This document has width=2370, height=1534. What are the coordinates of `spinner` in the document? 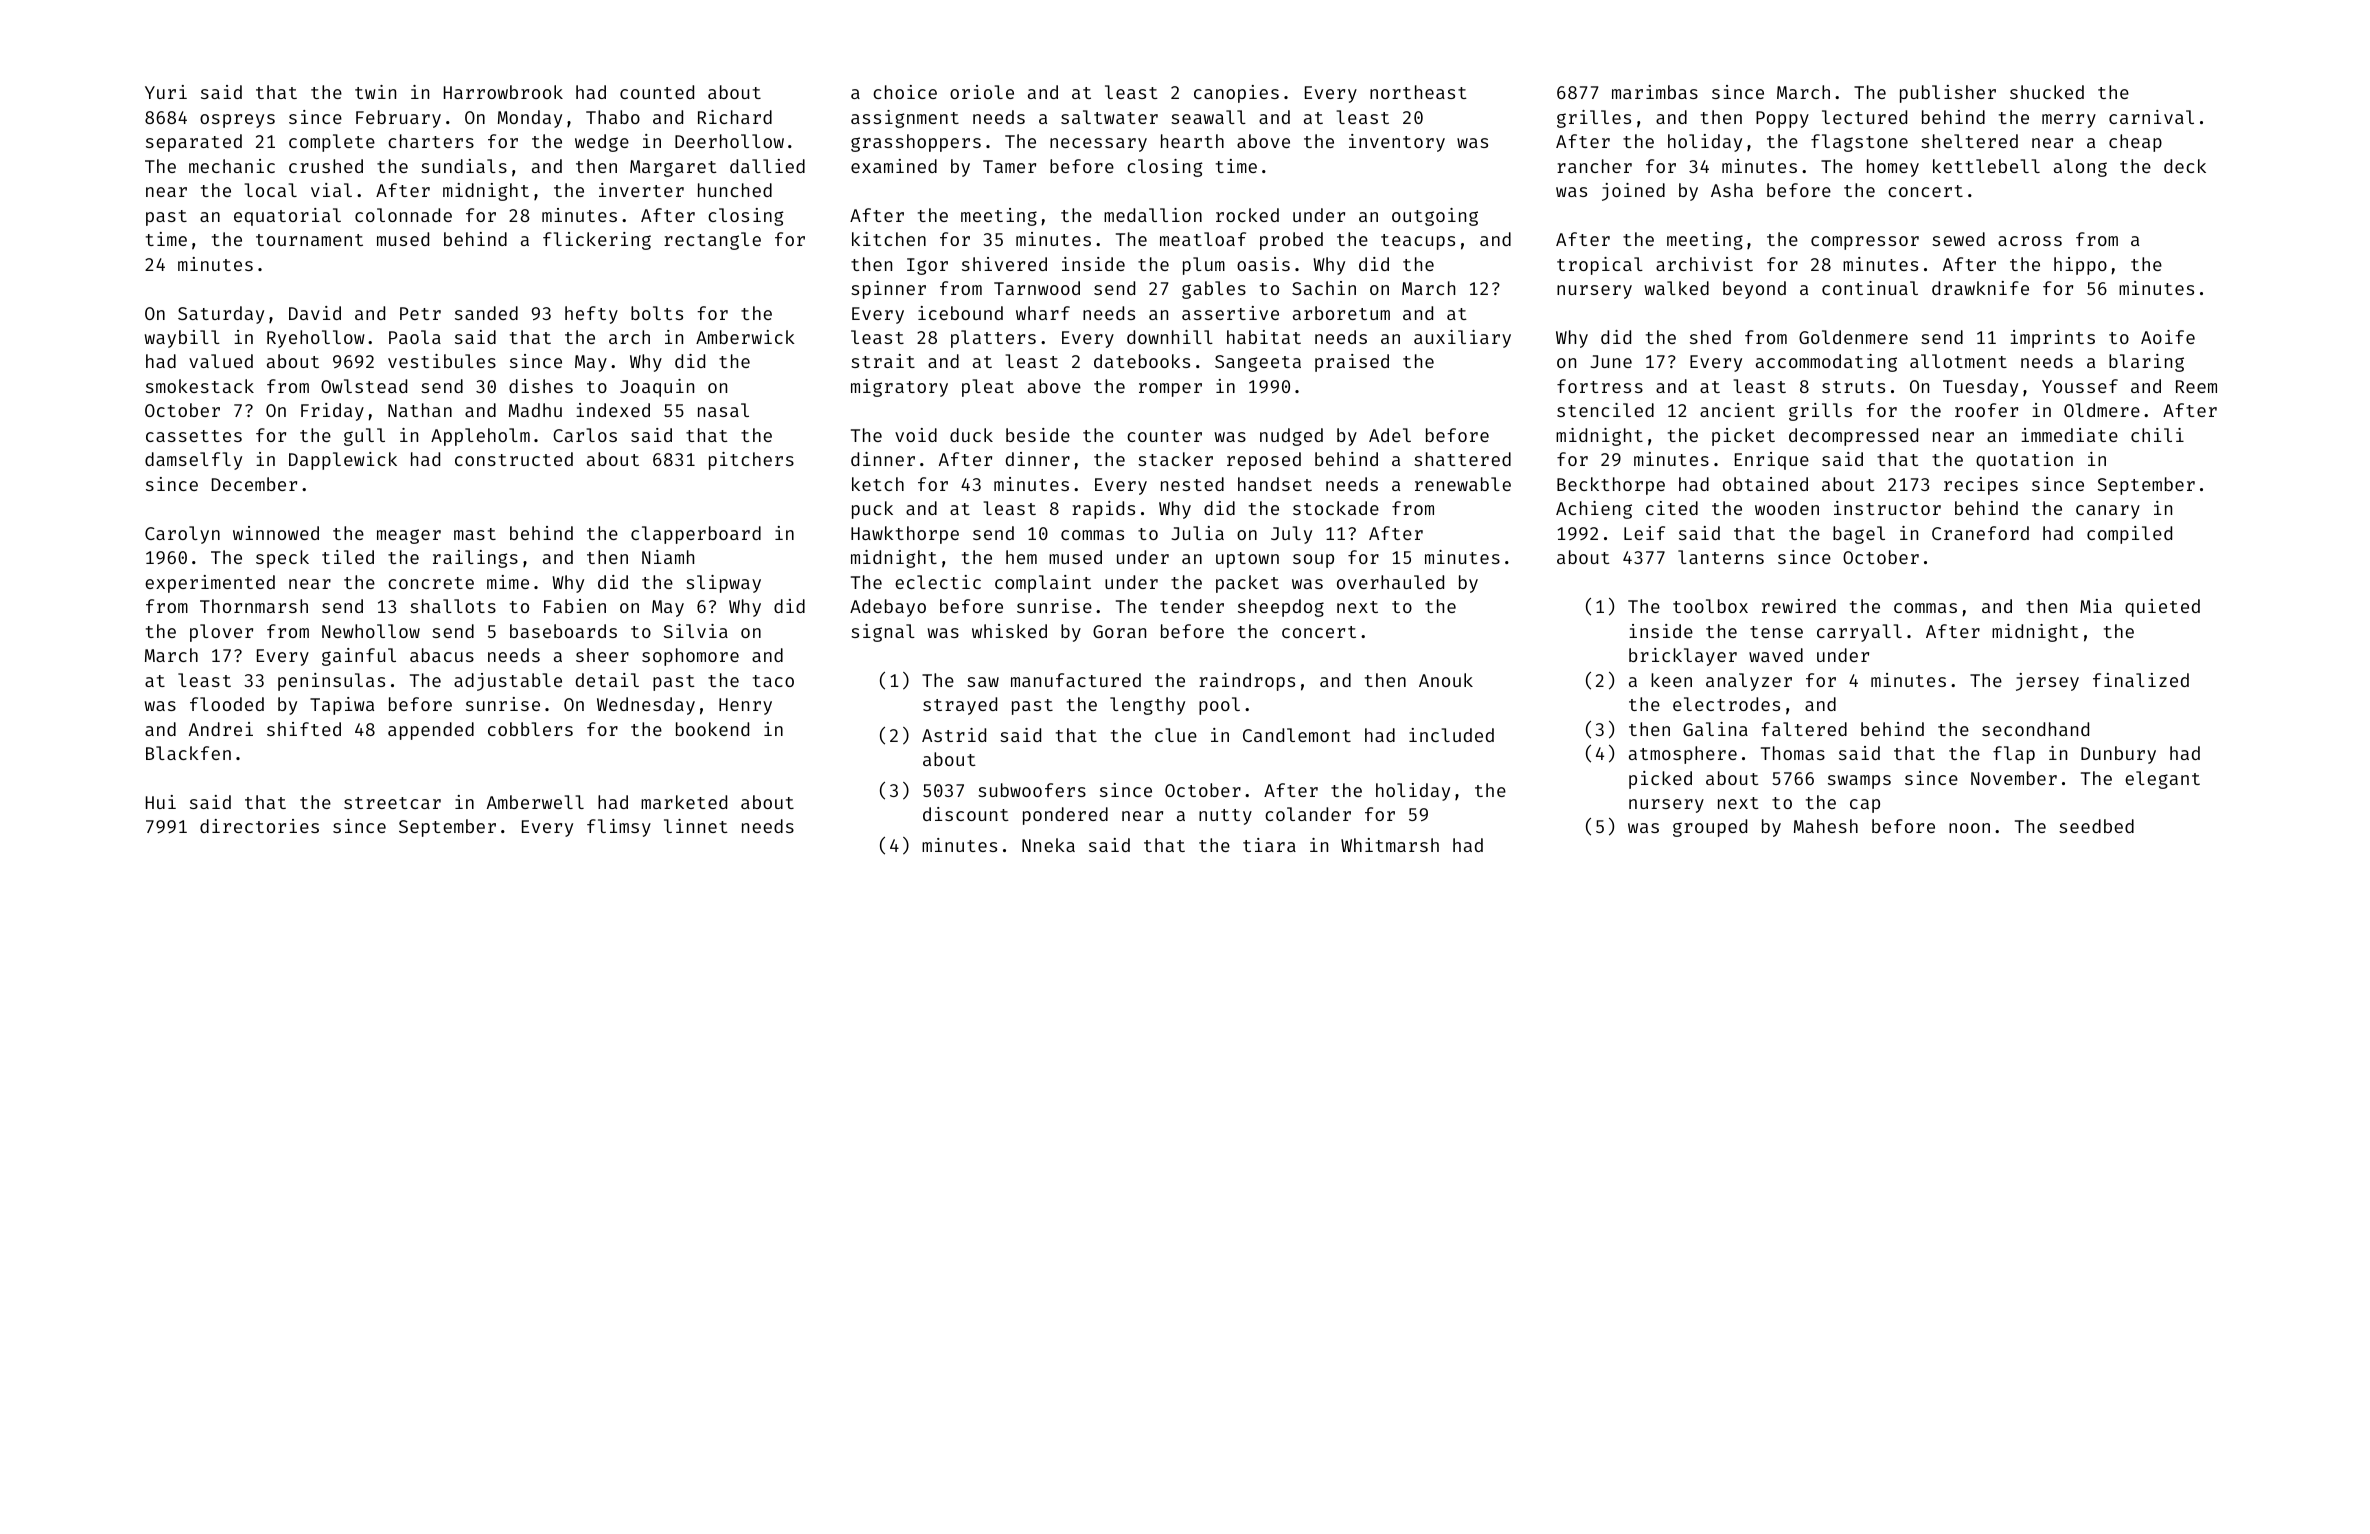 It's located at (888, 290).
